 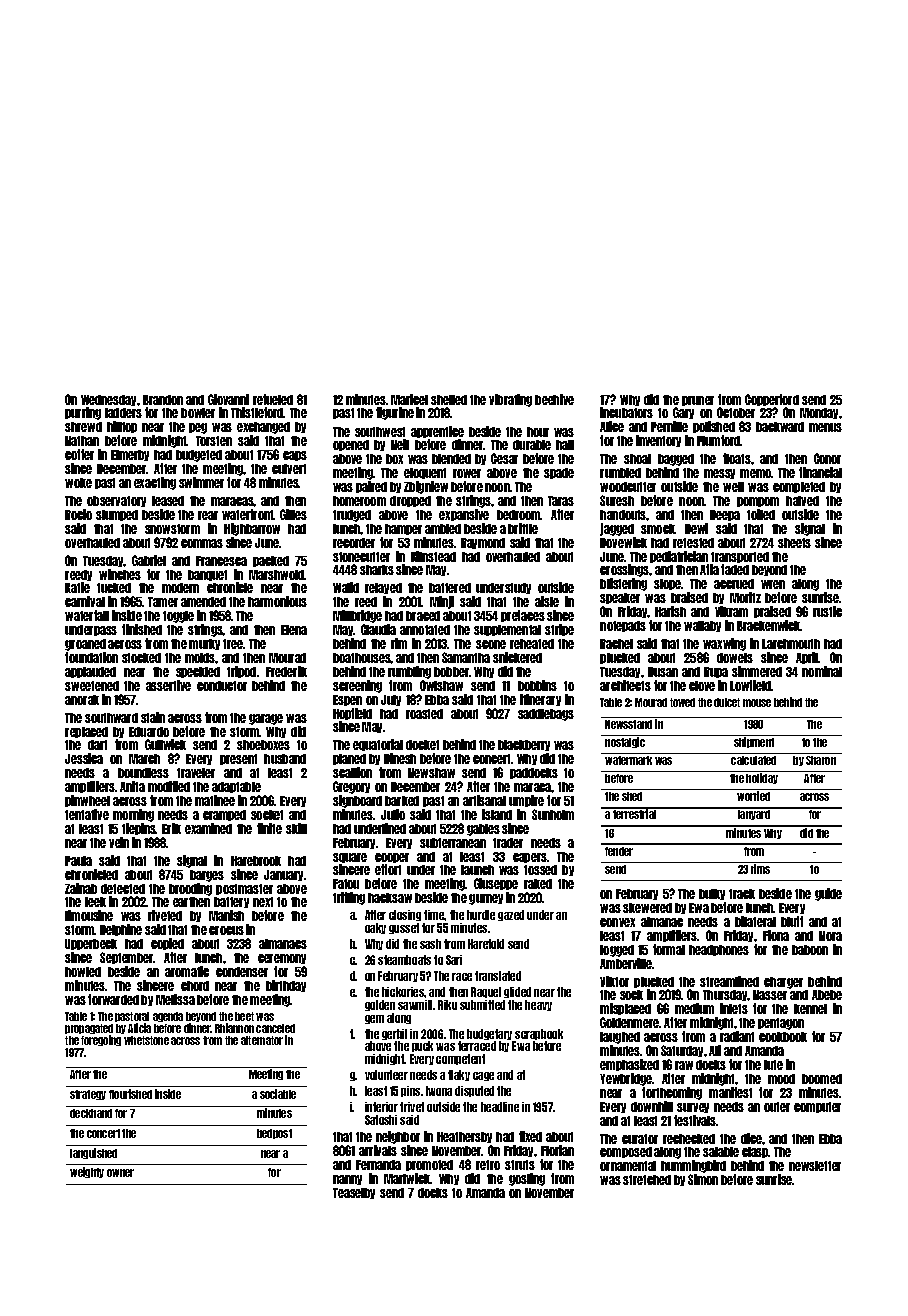 I want to click on Brandon, so click(x=163, y=400).
